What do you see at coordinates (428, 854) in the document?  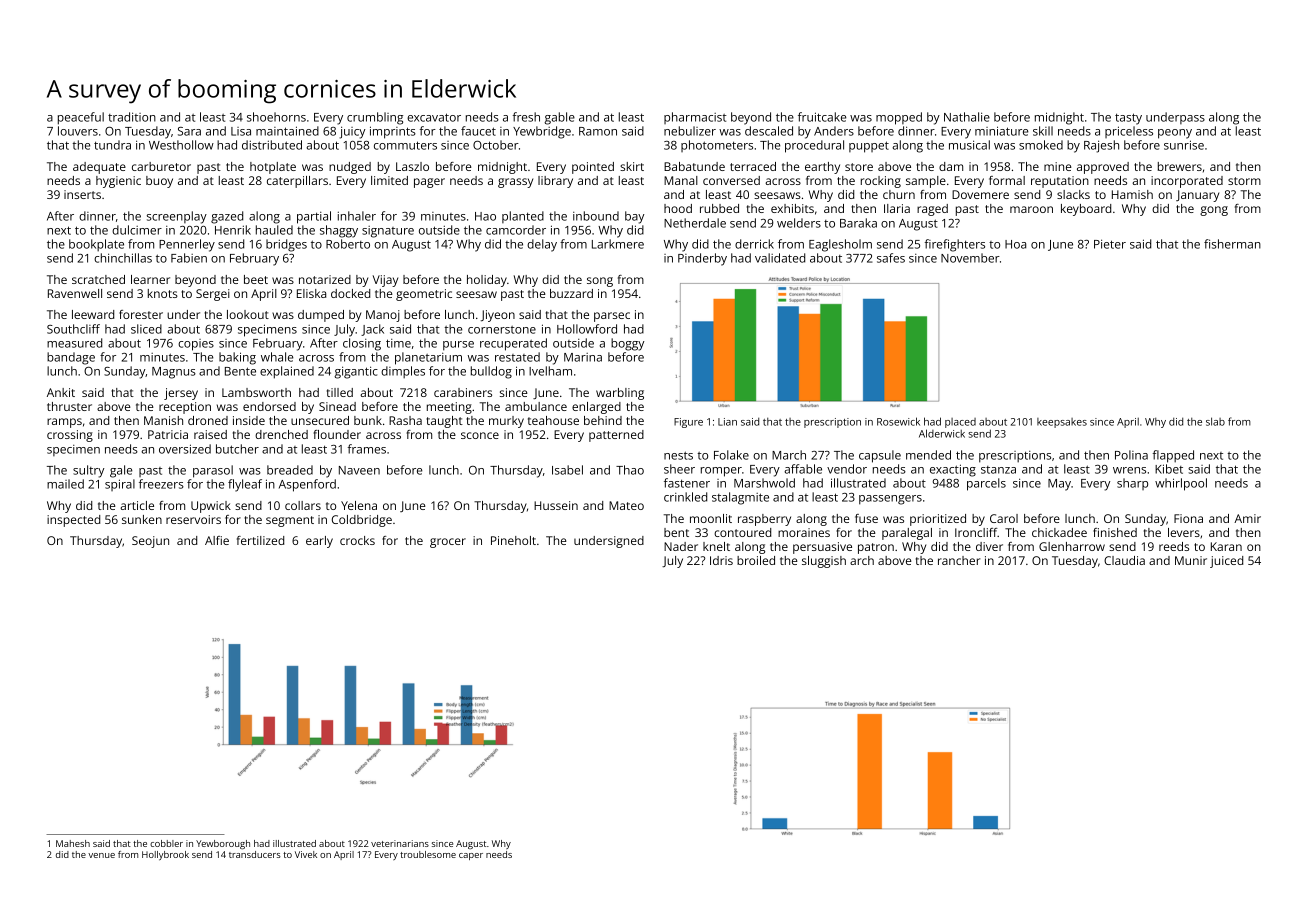 I see `troublesome` at bounding box center [428, 854].
